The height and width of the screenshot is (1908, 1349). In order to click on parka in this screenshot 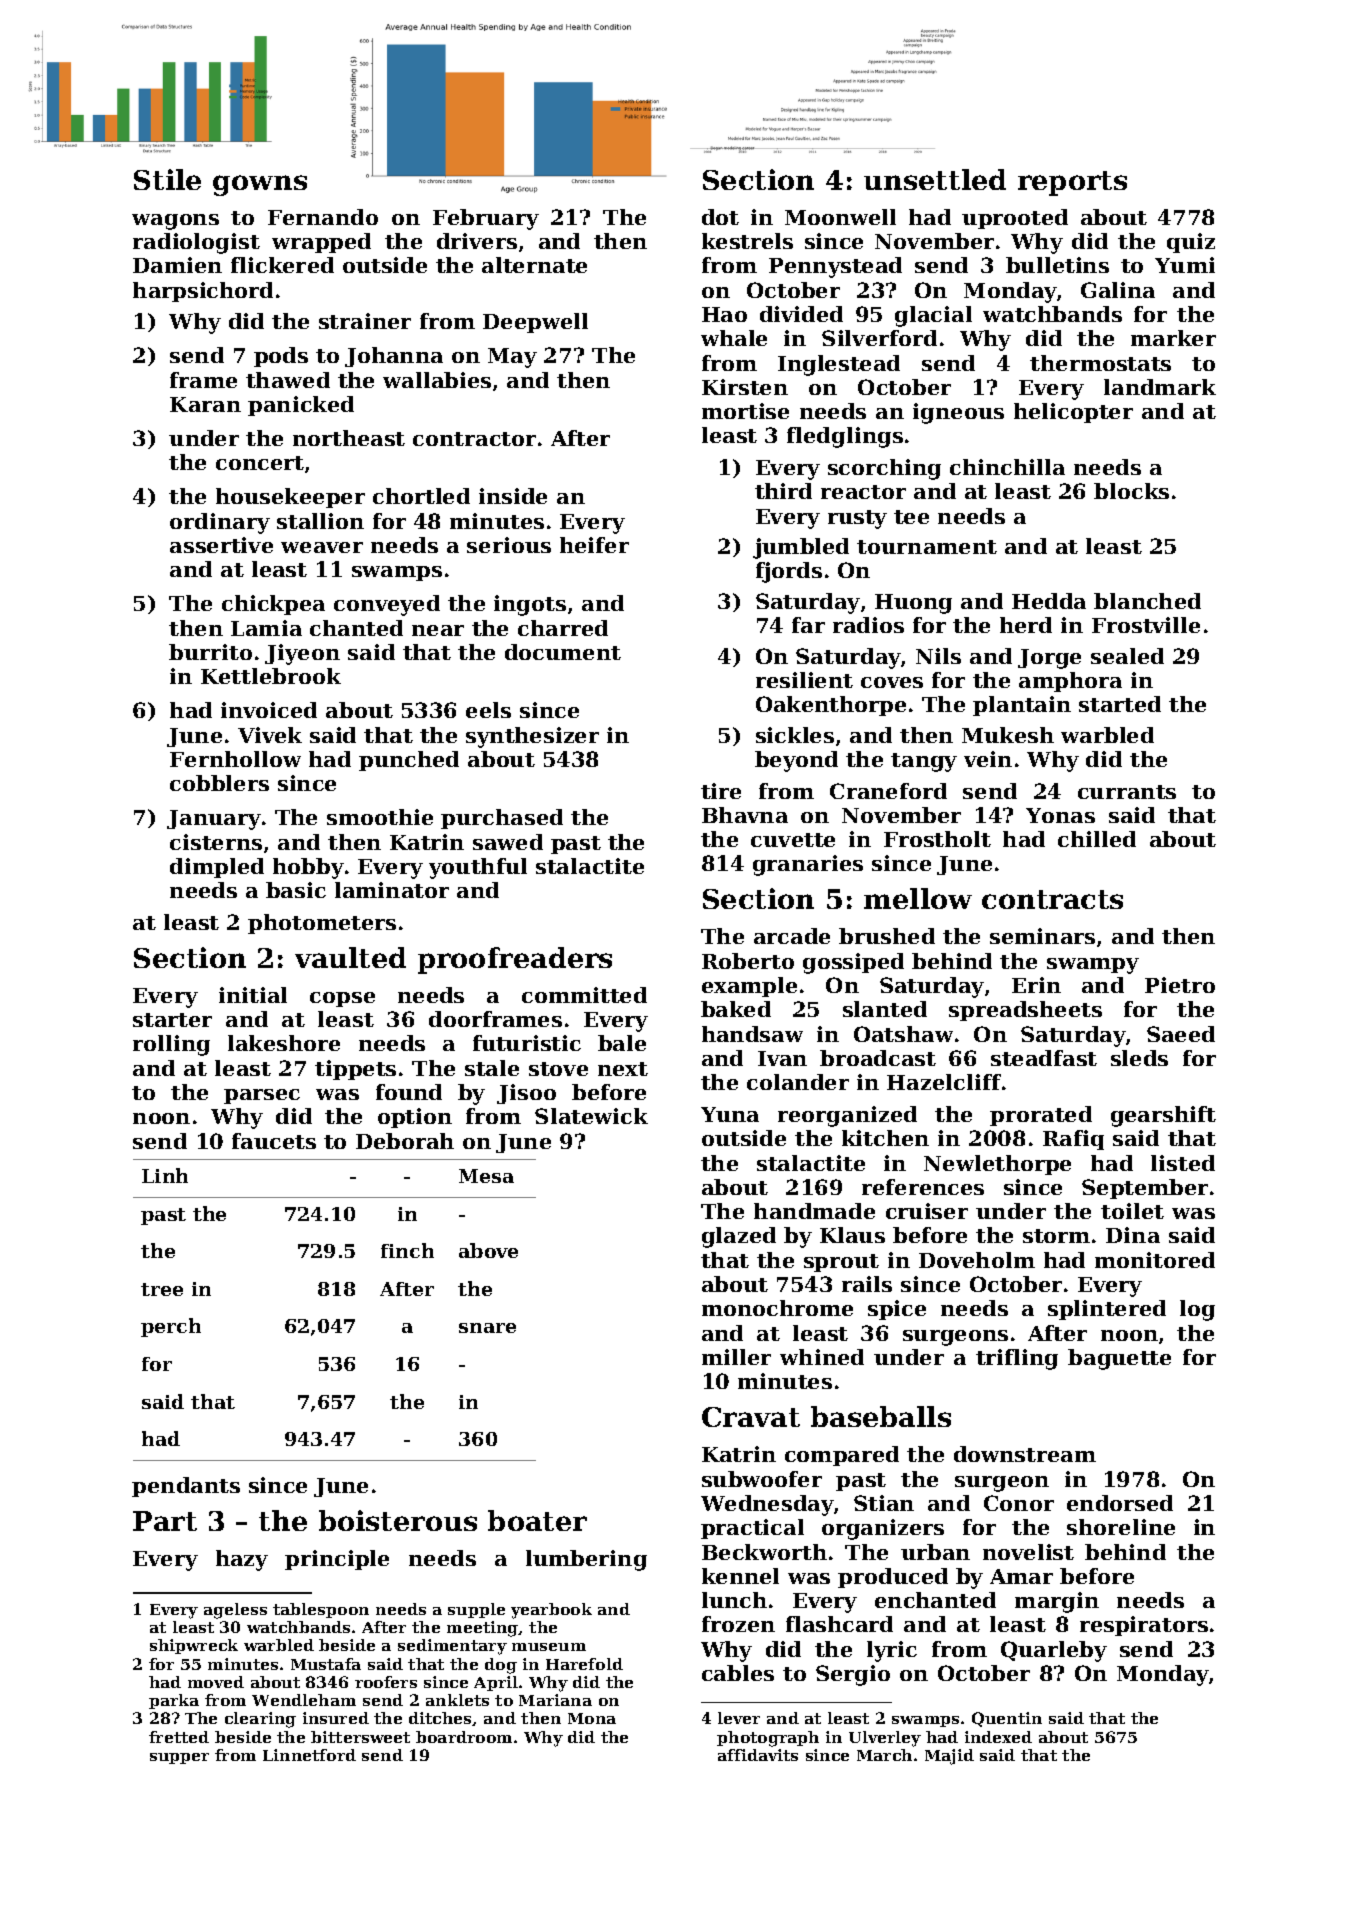, I will do `click(174, 1701)`.
